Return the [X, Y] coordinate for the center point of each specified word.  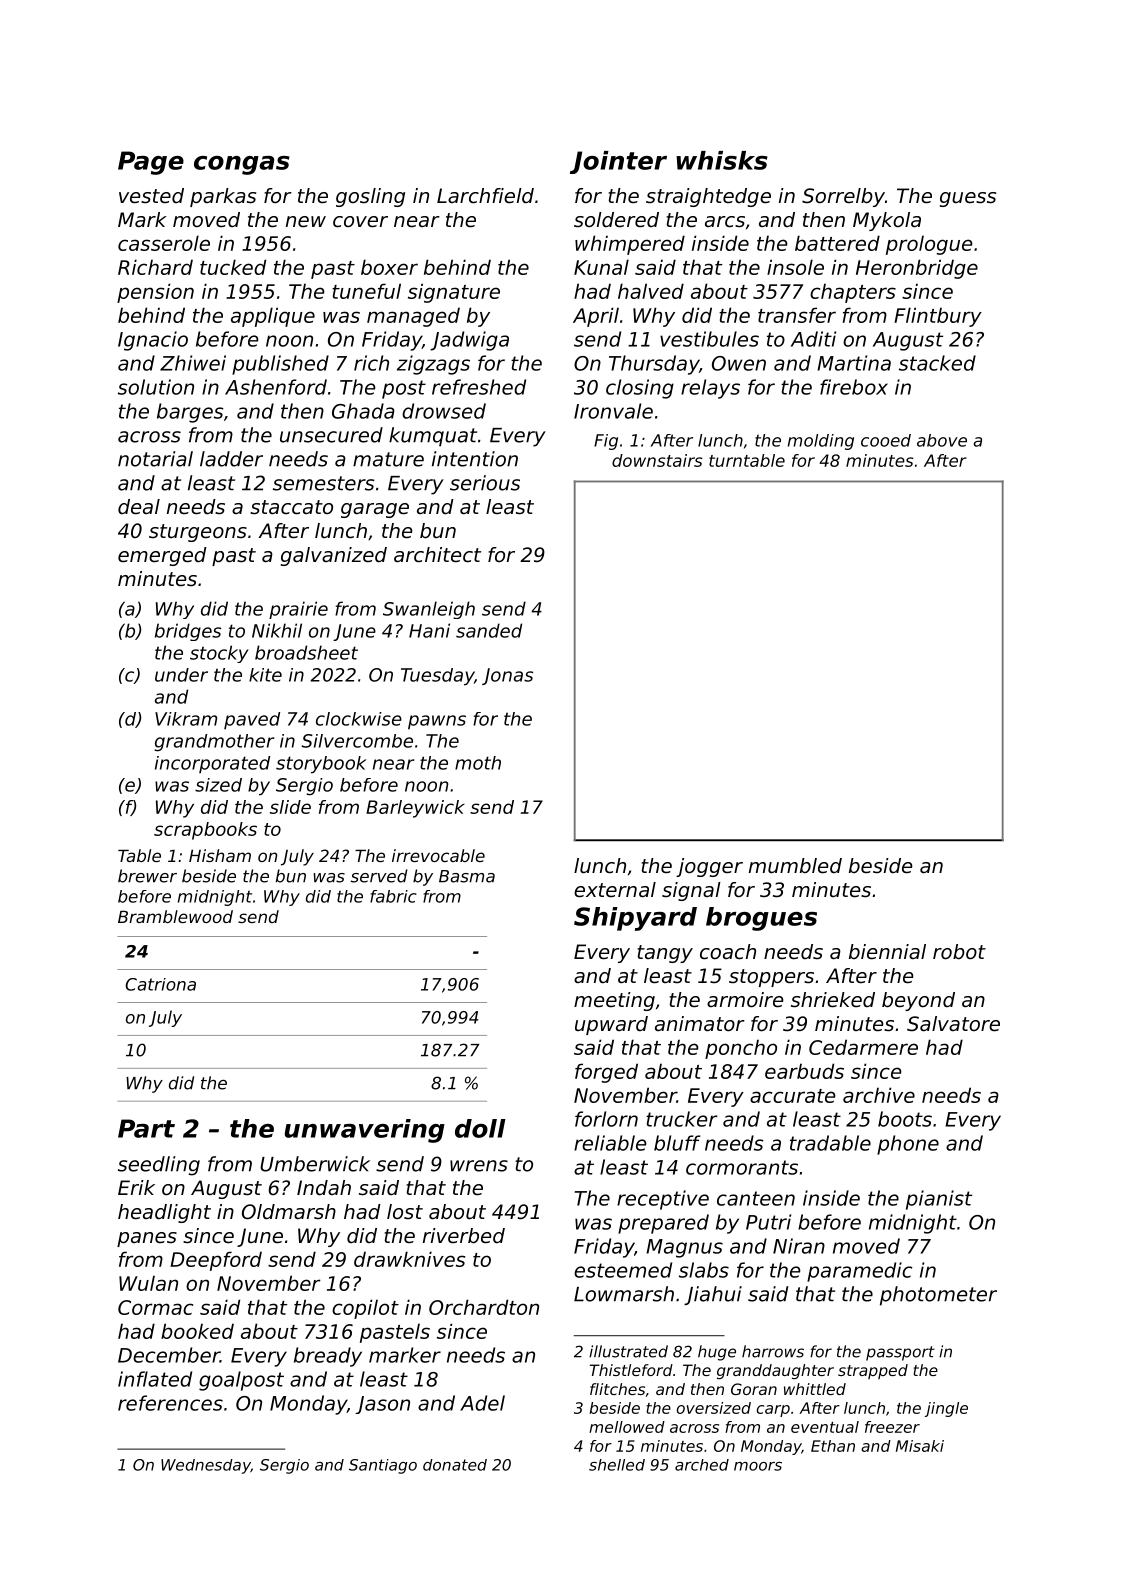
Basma [467, 876]
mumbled [795, 866]
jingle [946, 1409]
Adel [482, 1403]
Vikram [186, 719]
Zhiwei [193, 363]
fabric [393, 896]
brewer [147, 876]
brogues [761, 919]
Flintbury [938, 317]
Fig [606, 442]
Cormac [155, 1307]
